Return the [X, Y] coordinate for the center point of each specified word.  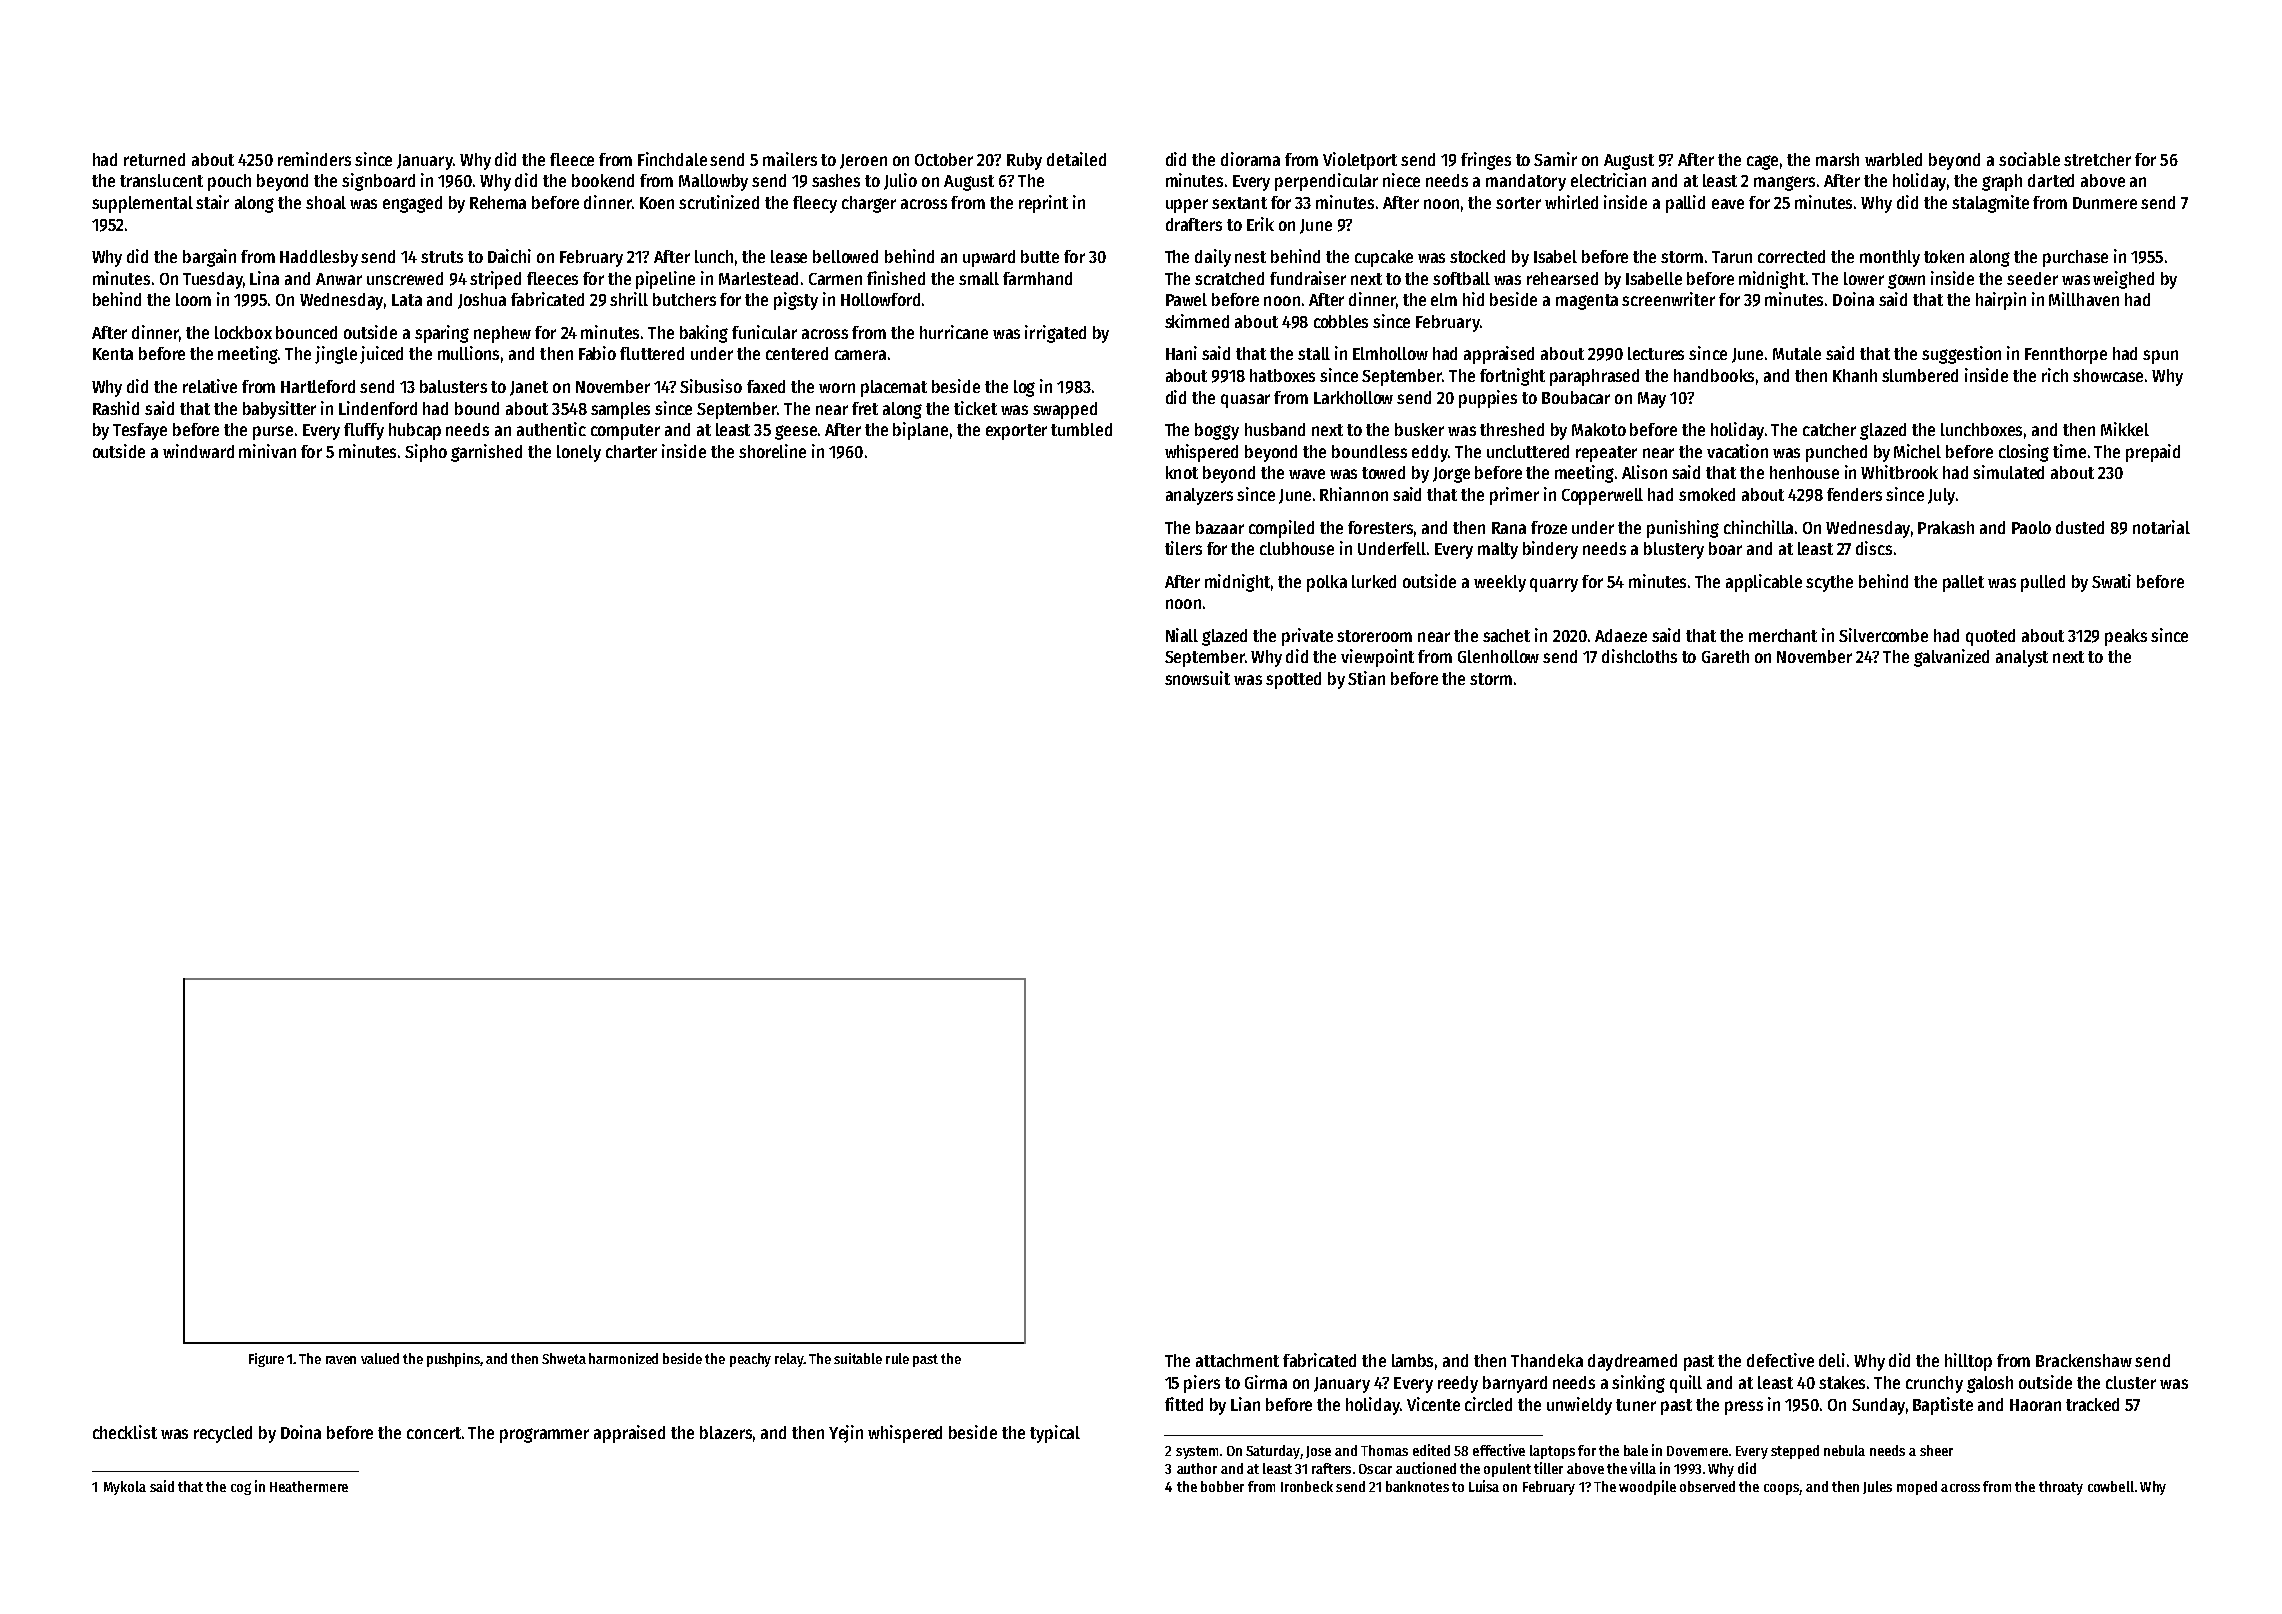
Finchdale [672, 159]
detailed [1076, 159]
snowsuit [1197, 678]
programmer [544, 1435]
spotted [1293, 680]
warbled [1893, 159]
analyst [2022, 658]
